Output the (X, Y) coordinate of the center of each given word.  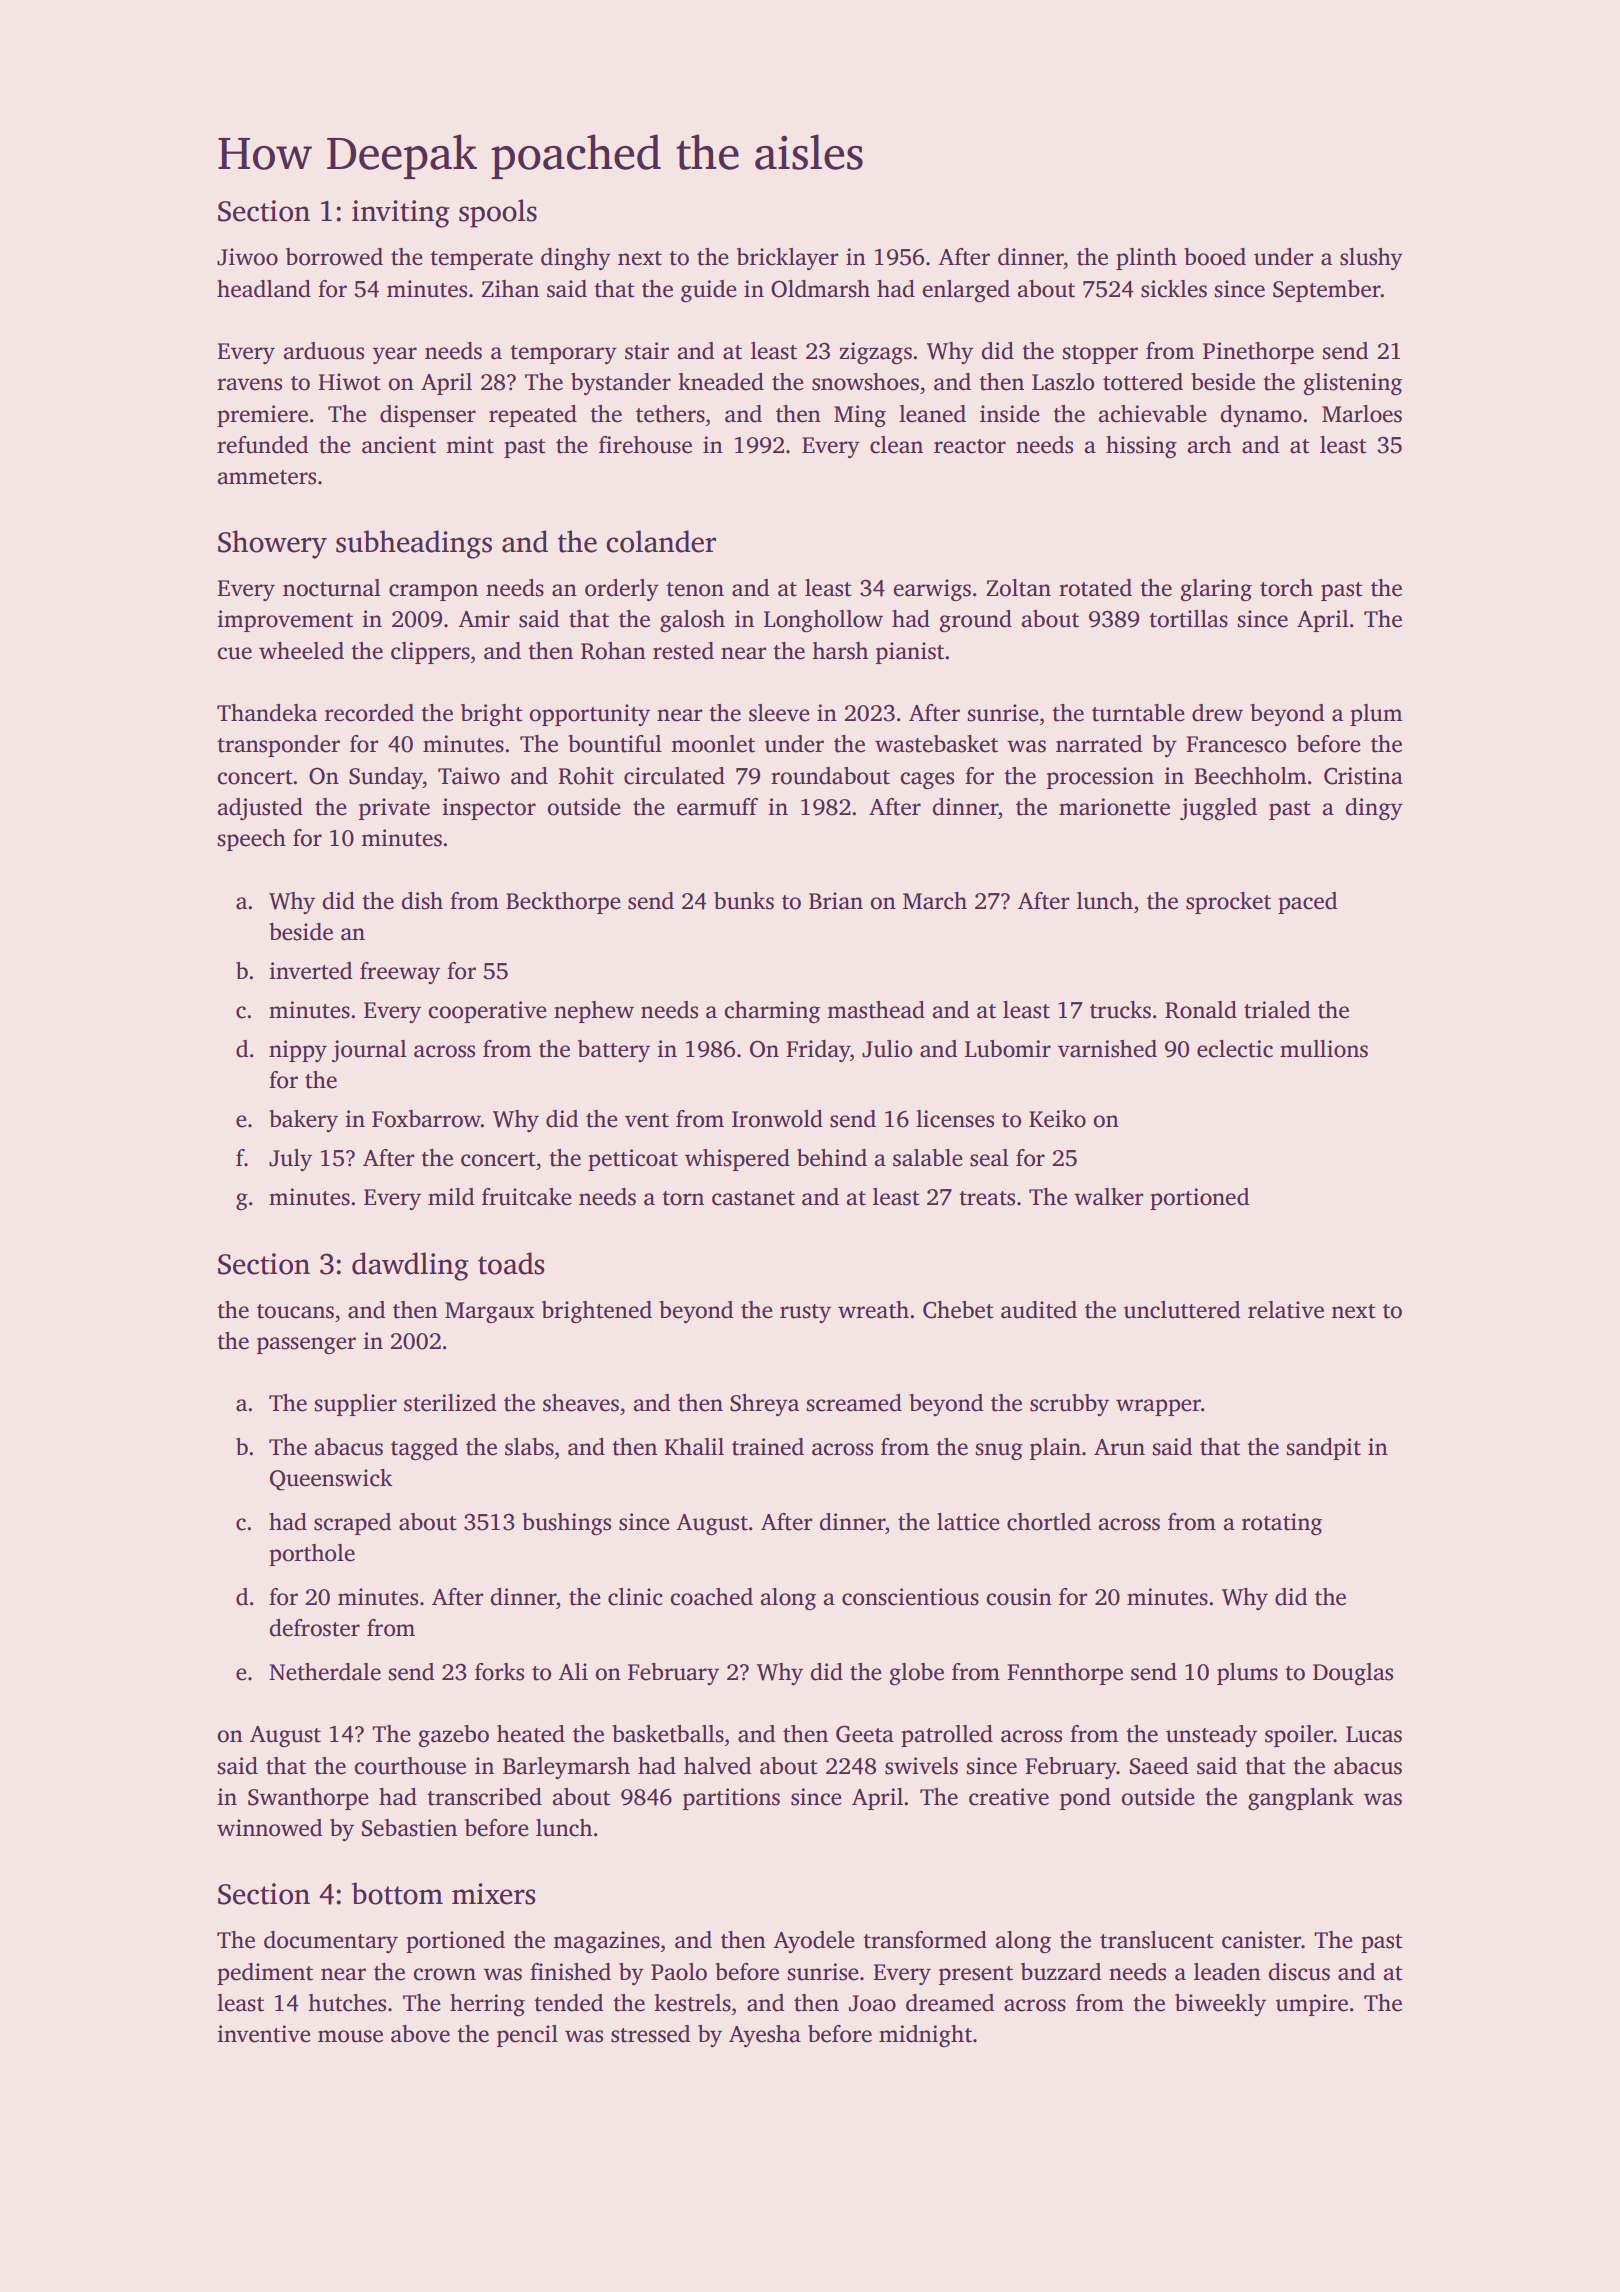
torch (1286, 588)
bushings (566, 1524)
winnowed (269, 1828)
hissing (1141, 447)
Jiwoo (247, 257)
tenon (695, 589)
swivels (921, 1766)
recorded (369, 713)
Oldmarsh (820, 289)
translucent (1157, 1940)
